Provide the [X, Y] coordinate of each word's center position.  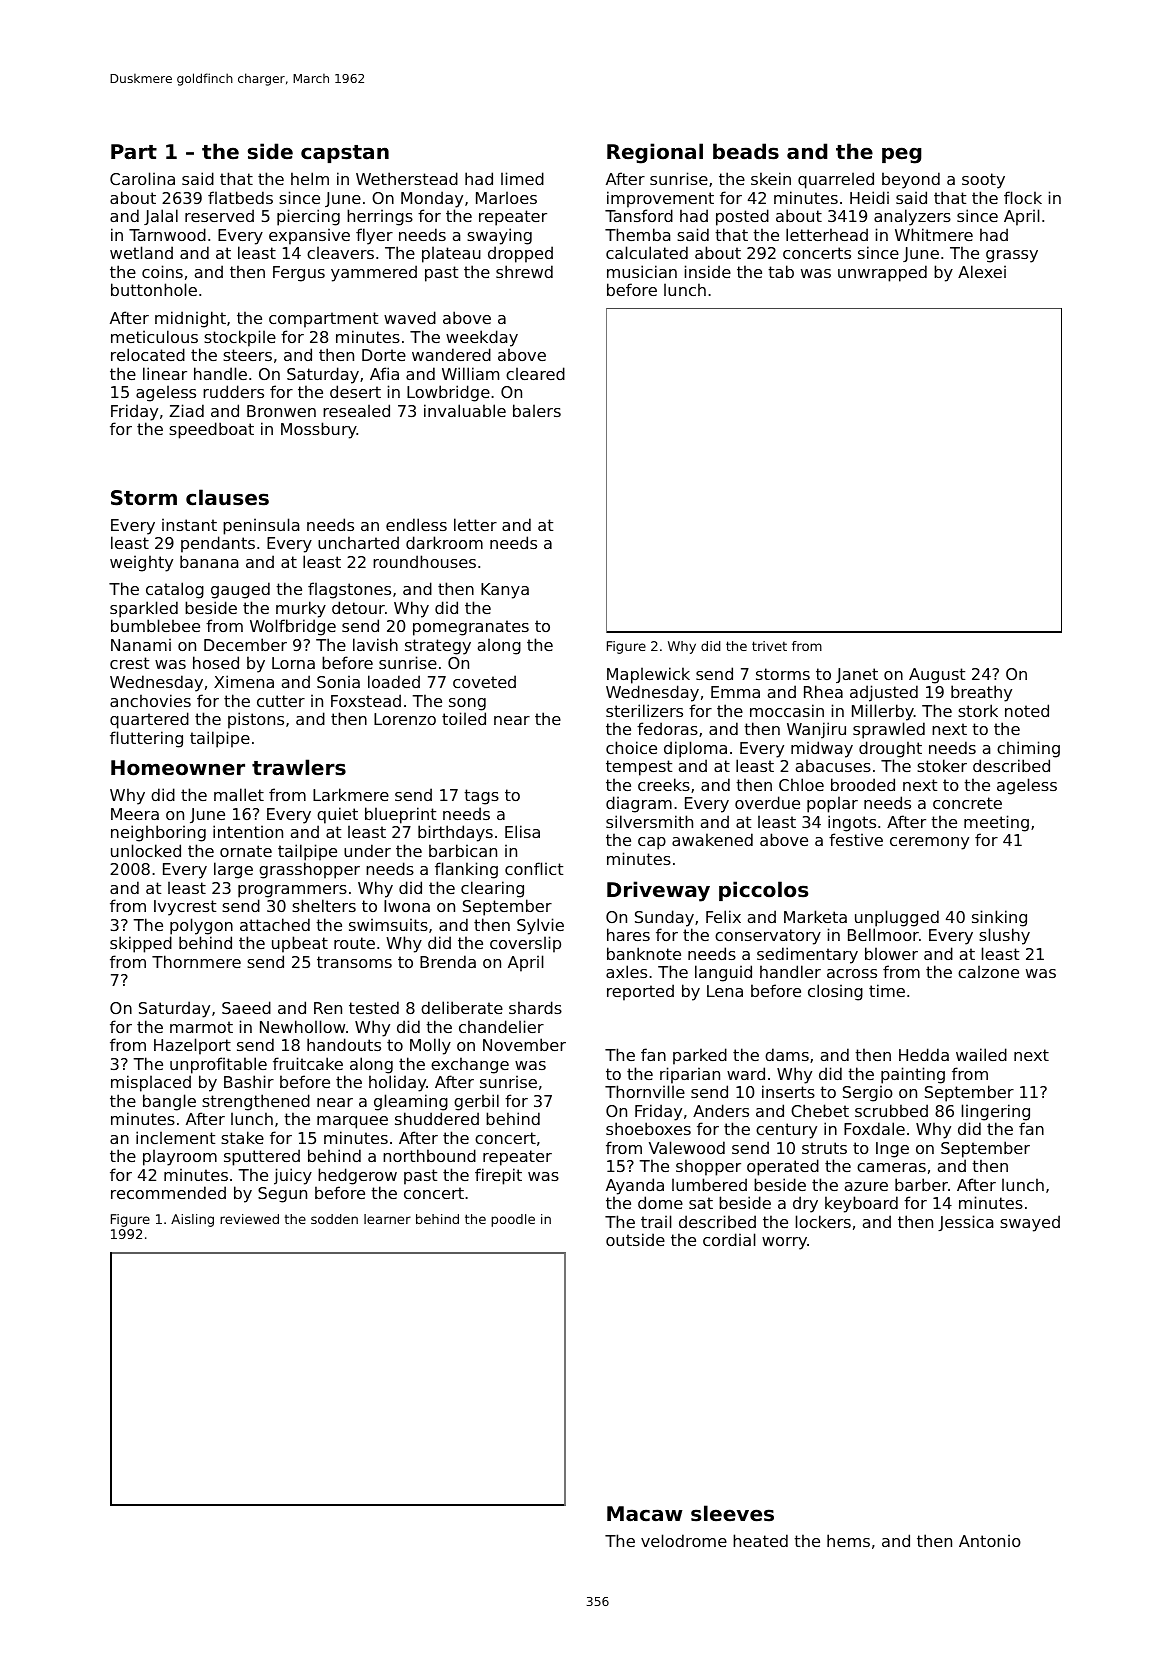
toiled [464, 718]
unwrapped [882, 273]
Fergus [299, 274]
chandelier [501, 1026]
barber [921, 1184]
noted [1027, 710]
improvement [660, 199]
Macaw [645, 1514]
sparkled [144, 609]
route [354, 943]
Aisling [192, 1220]
